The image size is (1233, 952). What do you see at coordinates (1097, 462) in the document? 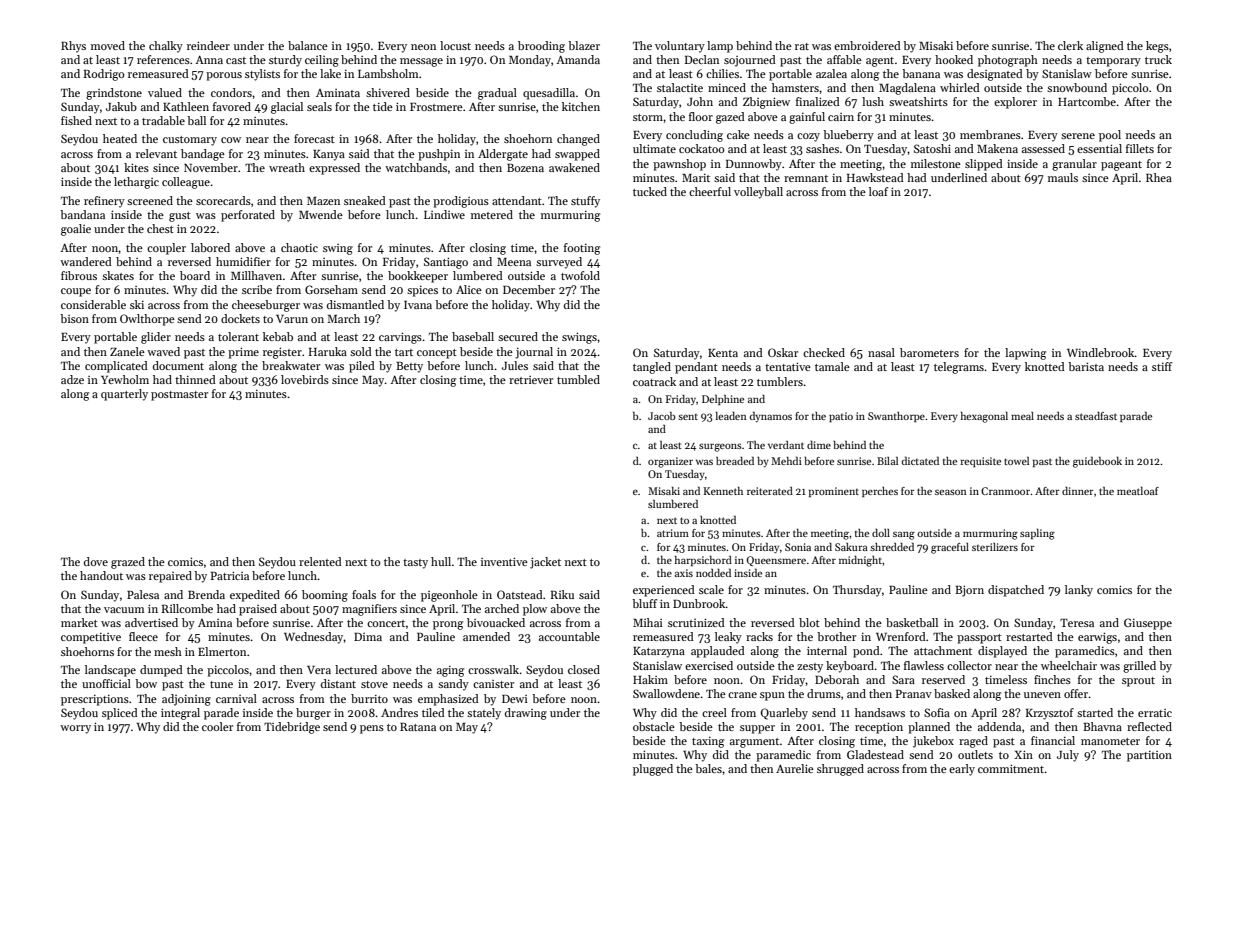
I see `guidebook` at bounding box center [1097, 462].
